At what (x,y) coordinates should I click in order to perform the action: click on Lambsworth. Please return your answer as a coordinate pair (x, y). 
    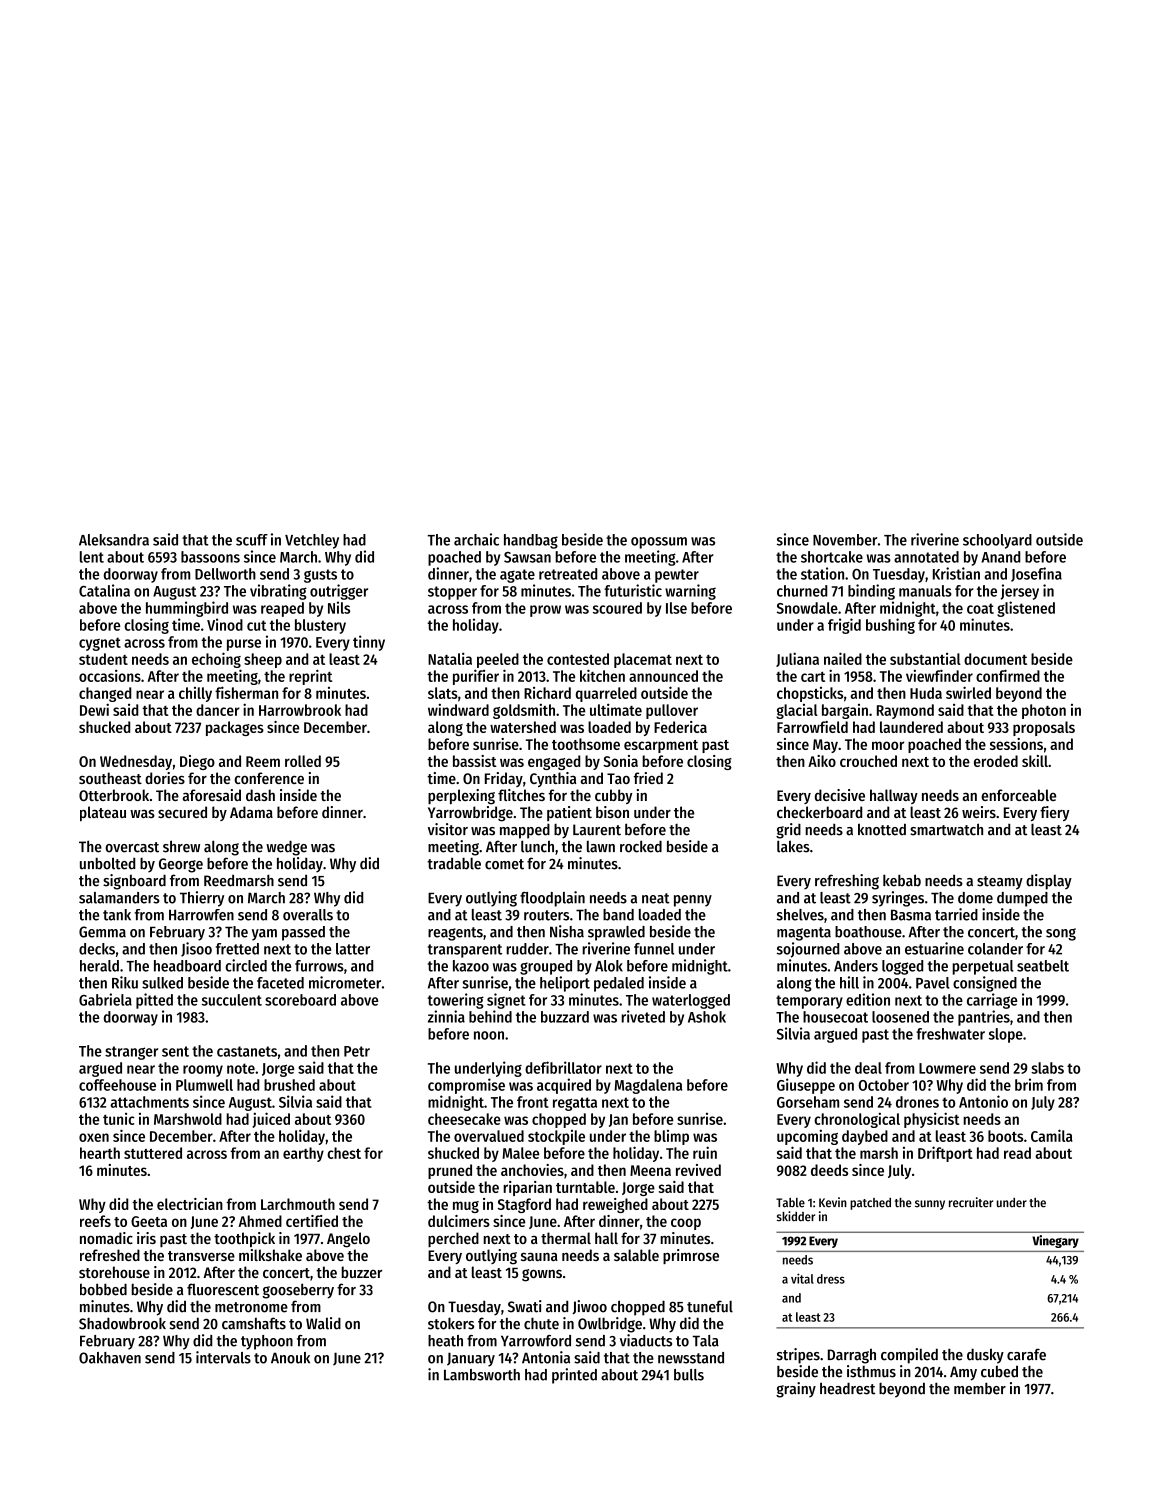
    Looking at the image, I should click on (482, 1375).
